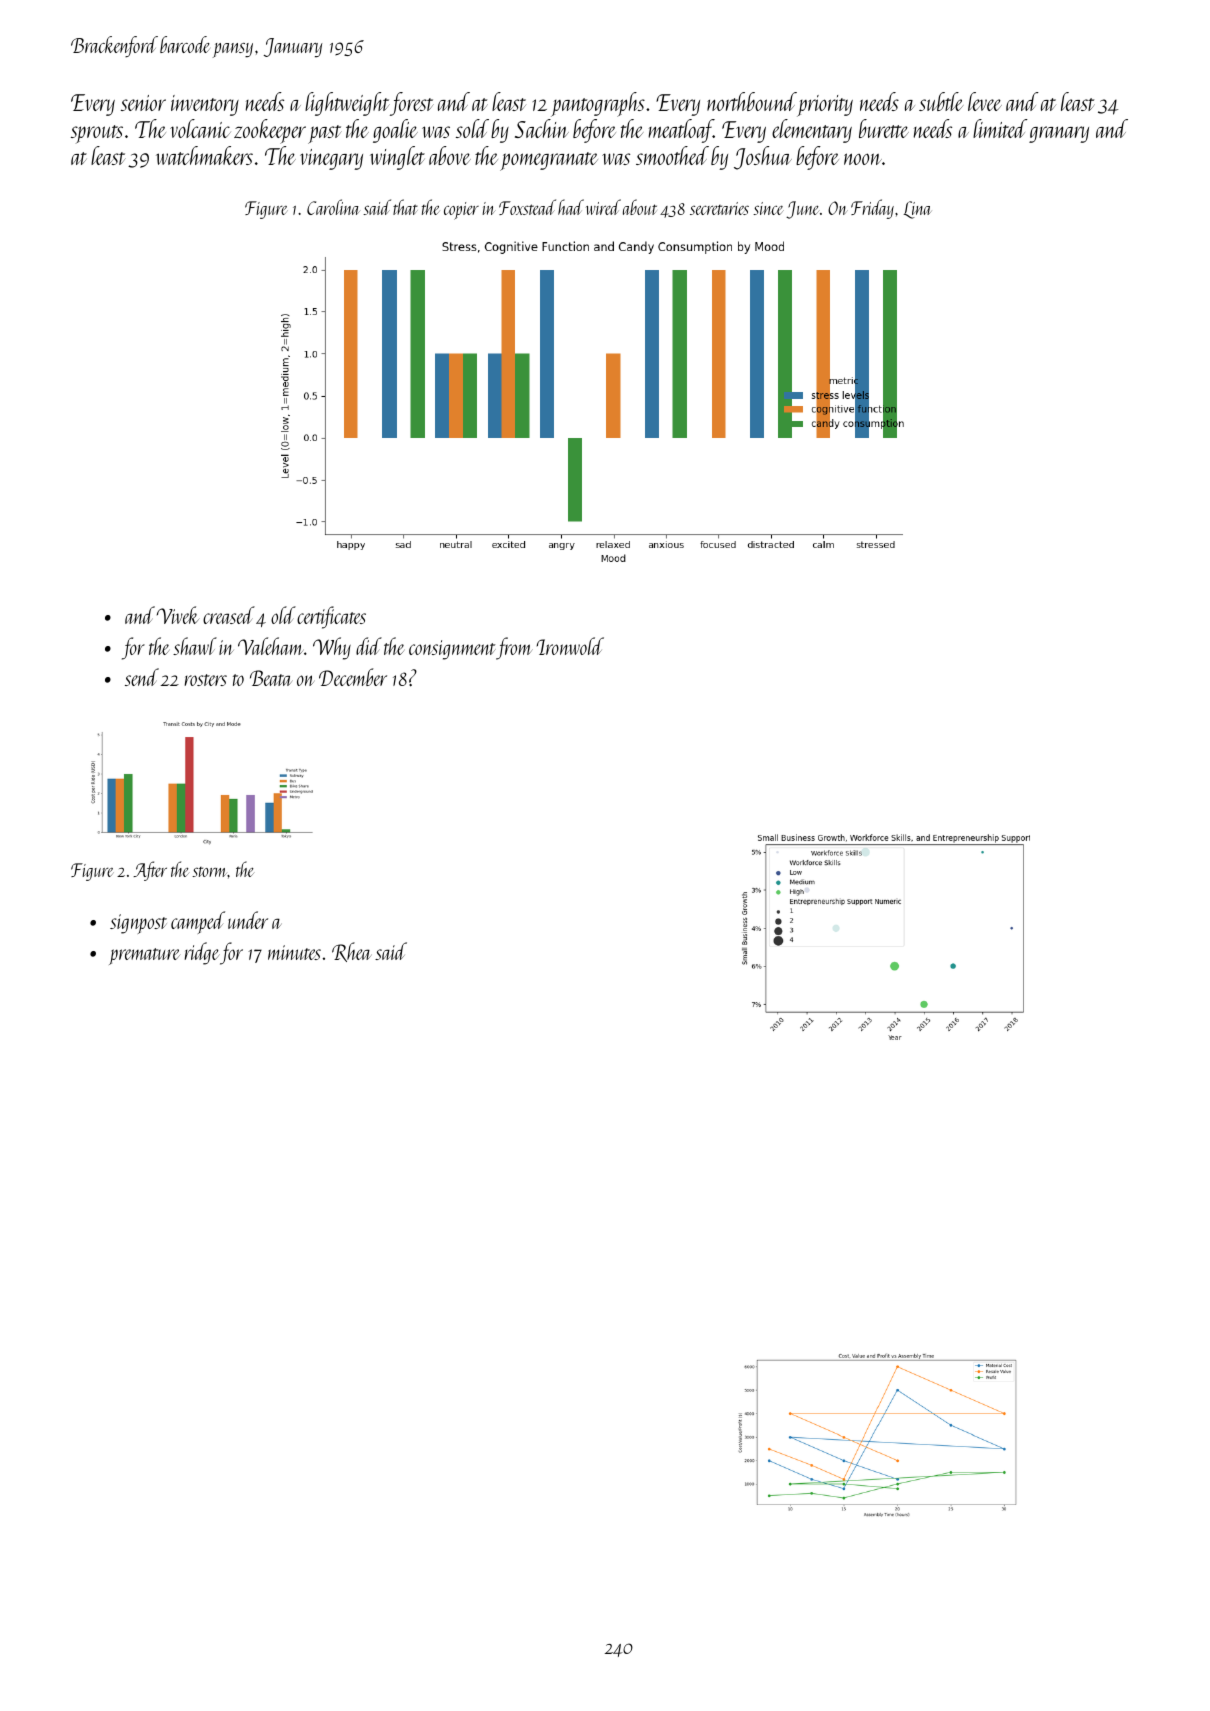 This screenshot has width=1210, height=1711. What do you see at coordinates (405, 207) in the screenshot?
I see `that` at bounding box center [405, 207].
